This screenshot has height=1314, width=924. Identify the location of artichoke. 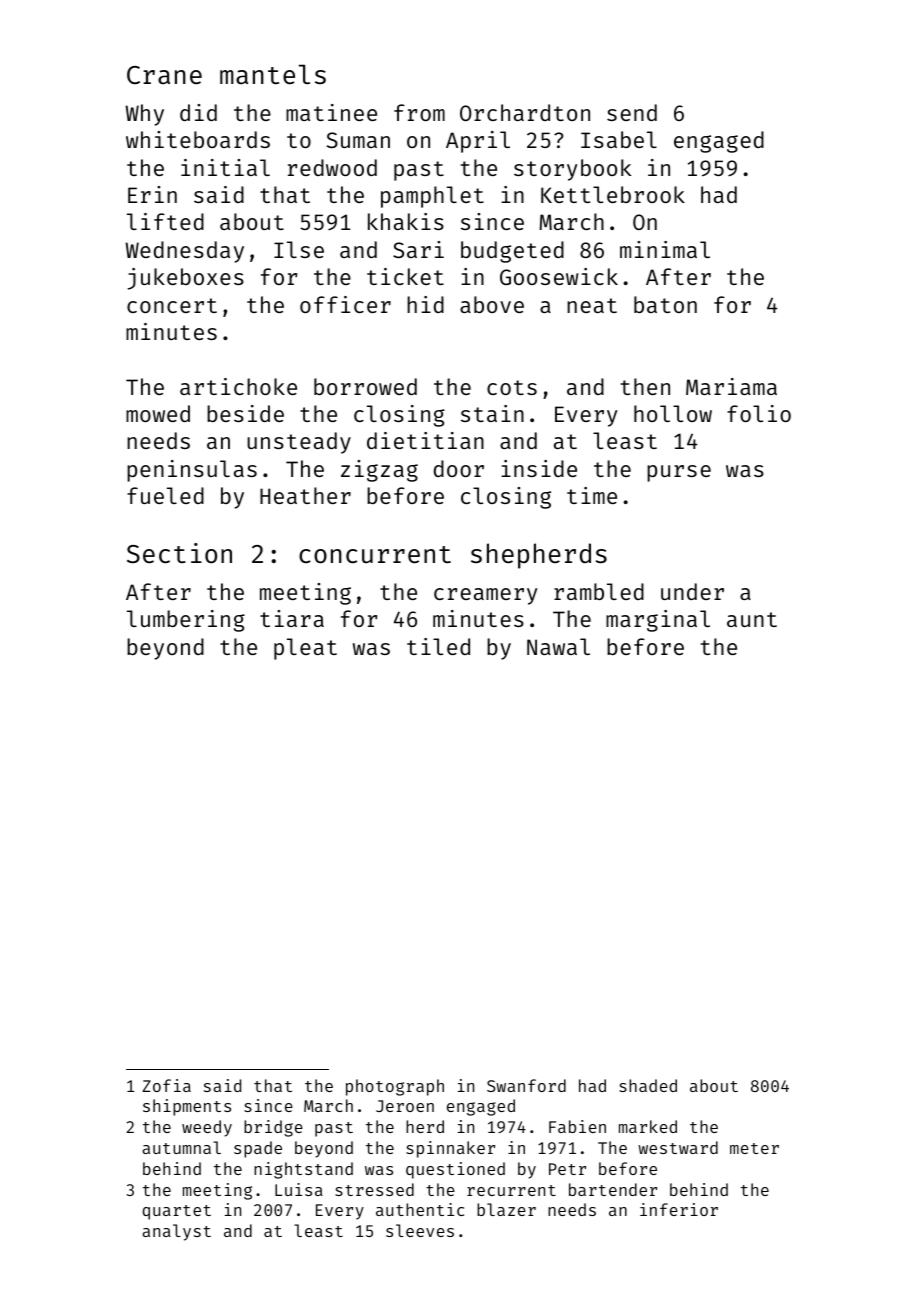
(238, 386).
